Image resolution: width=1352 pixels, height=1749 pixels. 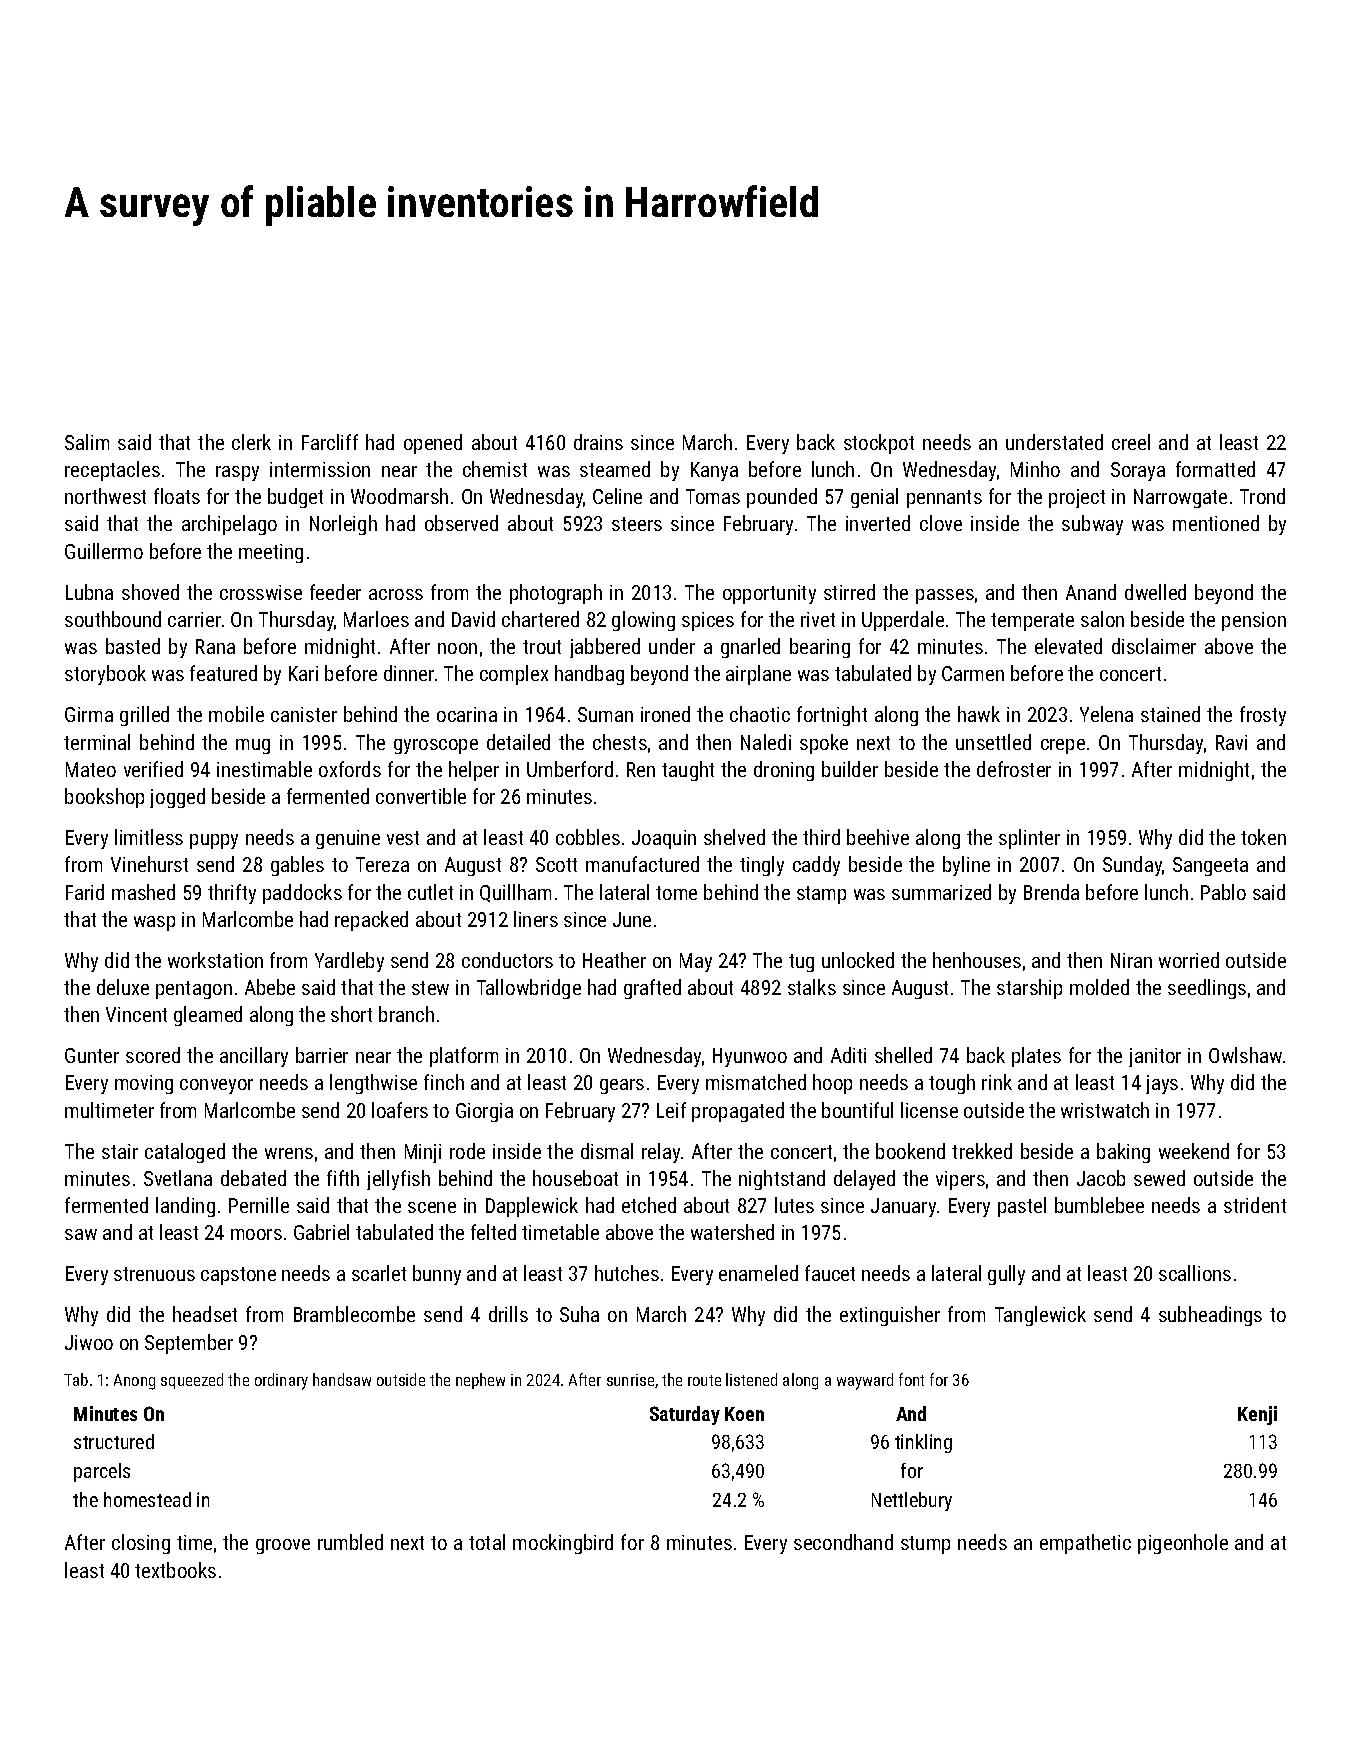 What do you see at coordinates (175, 1570) in the screenshot?
I see `textbooks` at bounding box center [175, 1570].
